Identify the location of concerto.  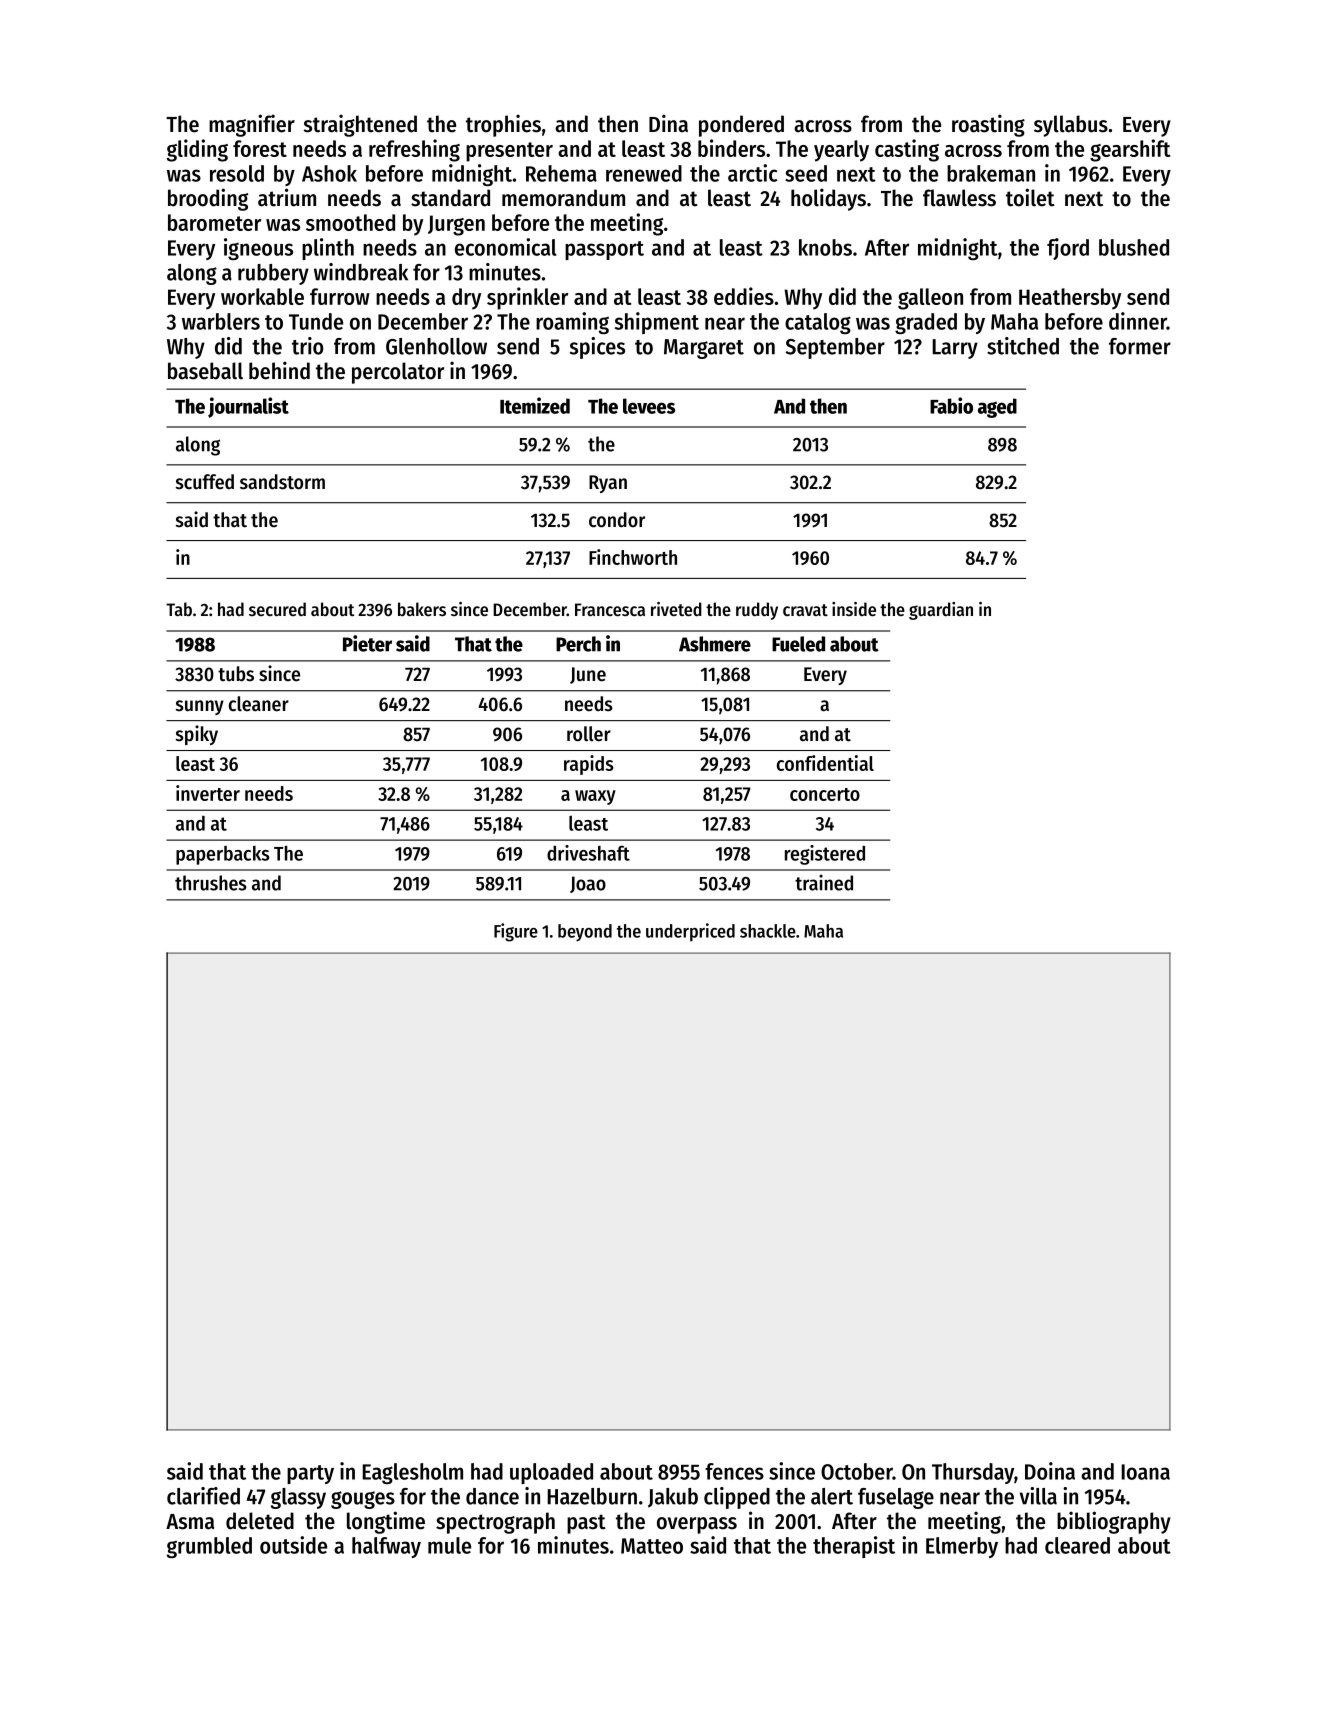
(825, 794).
